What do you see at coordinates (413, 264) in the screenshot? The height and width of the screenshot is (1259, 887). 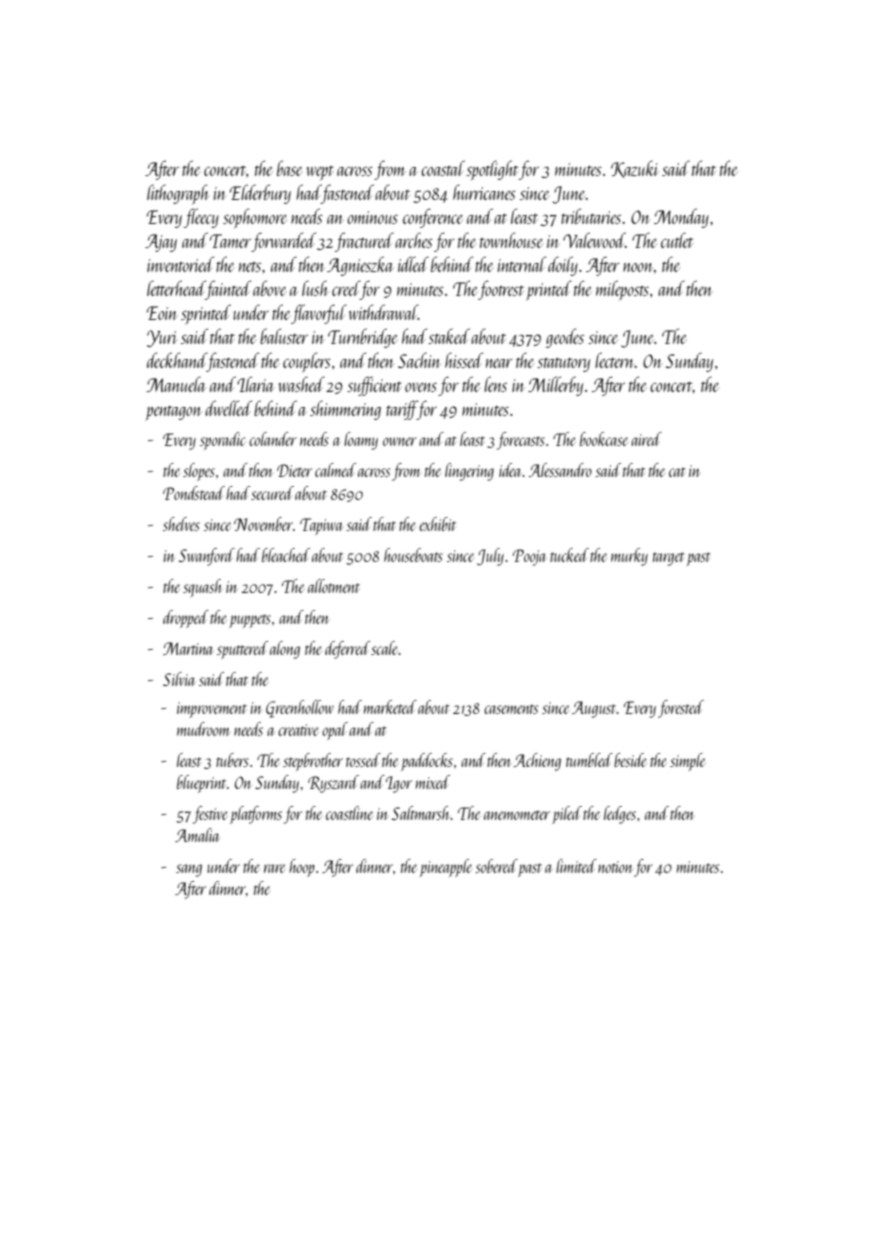 I see `idled` at bounding box center [413, 264].
